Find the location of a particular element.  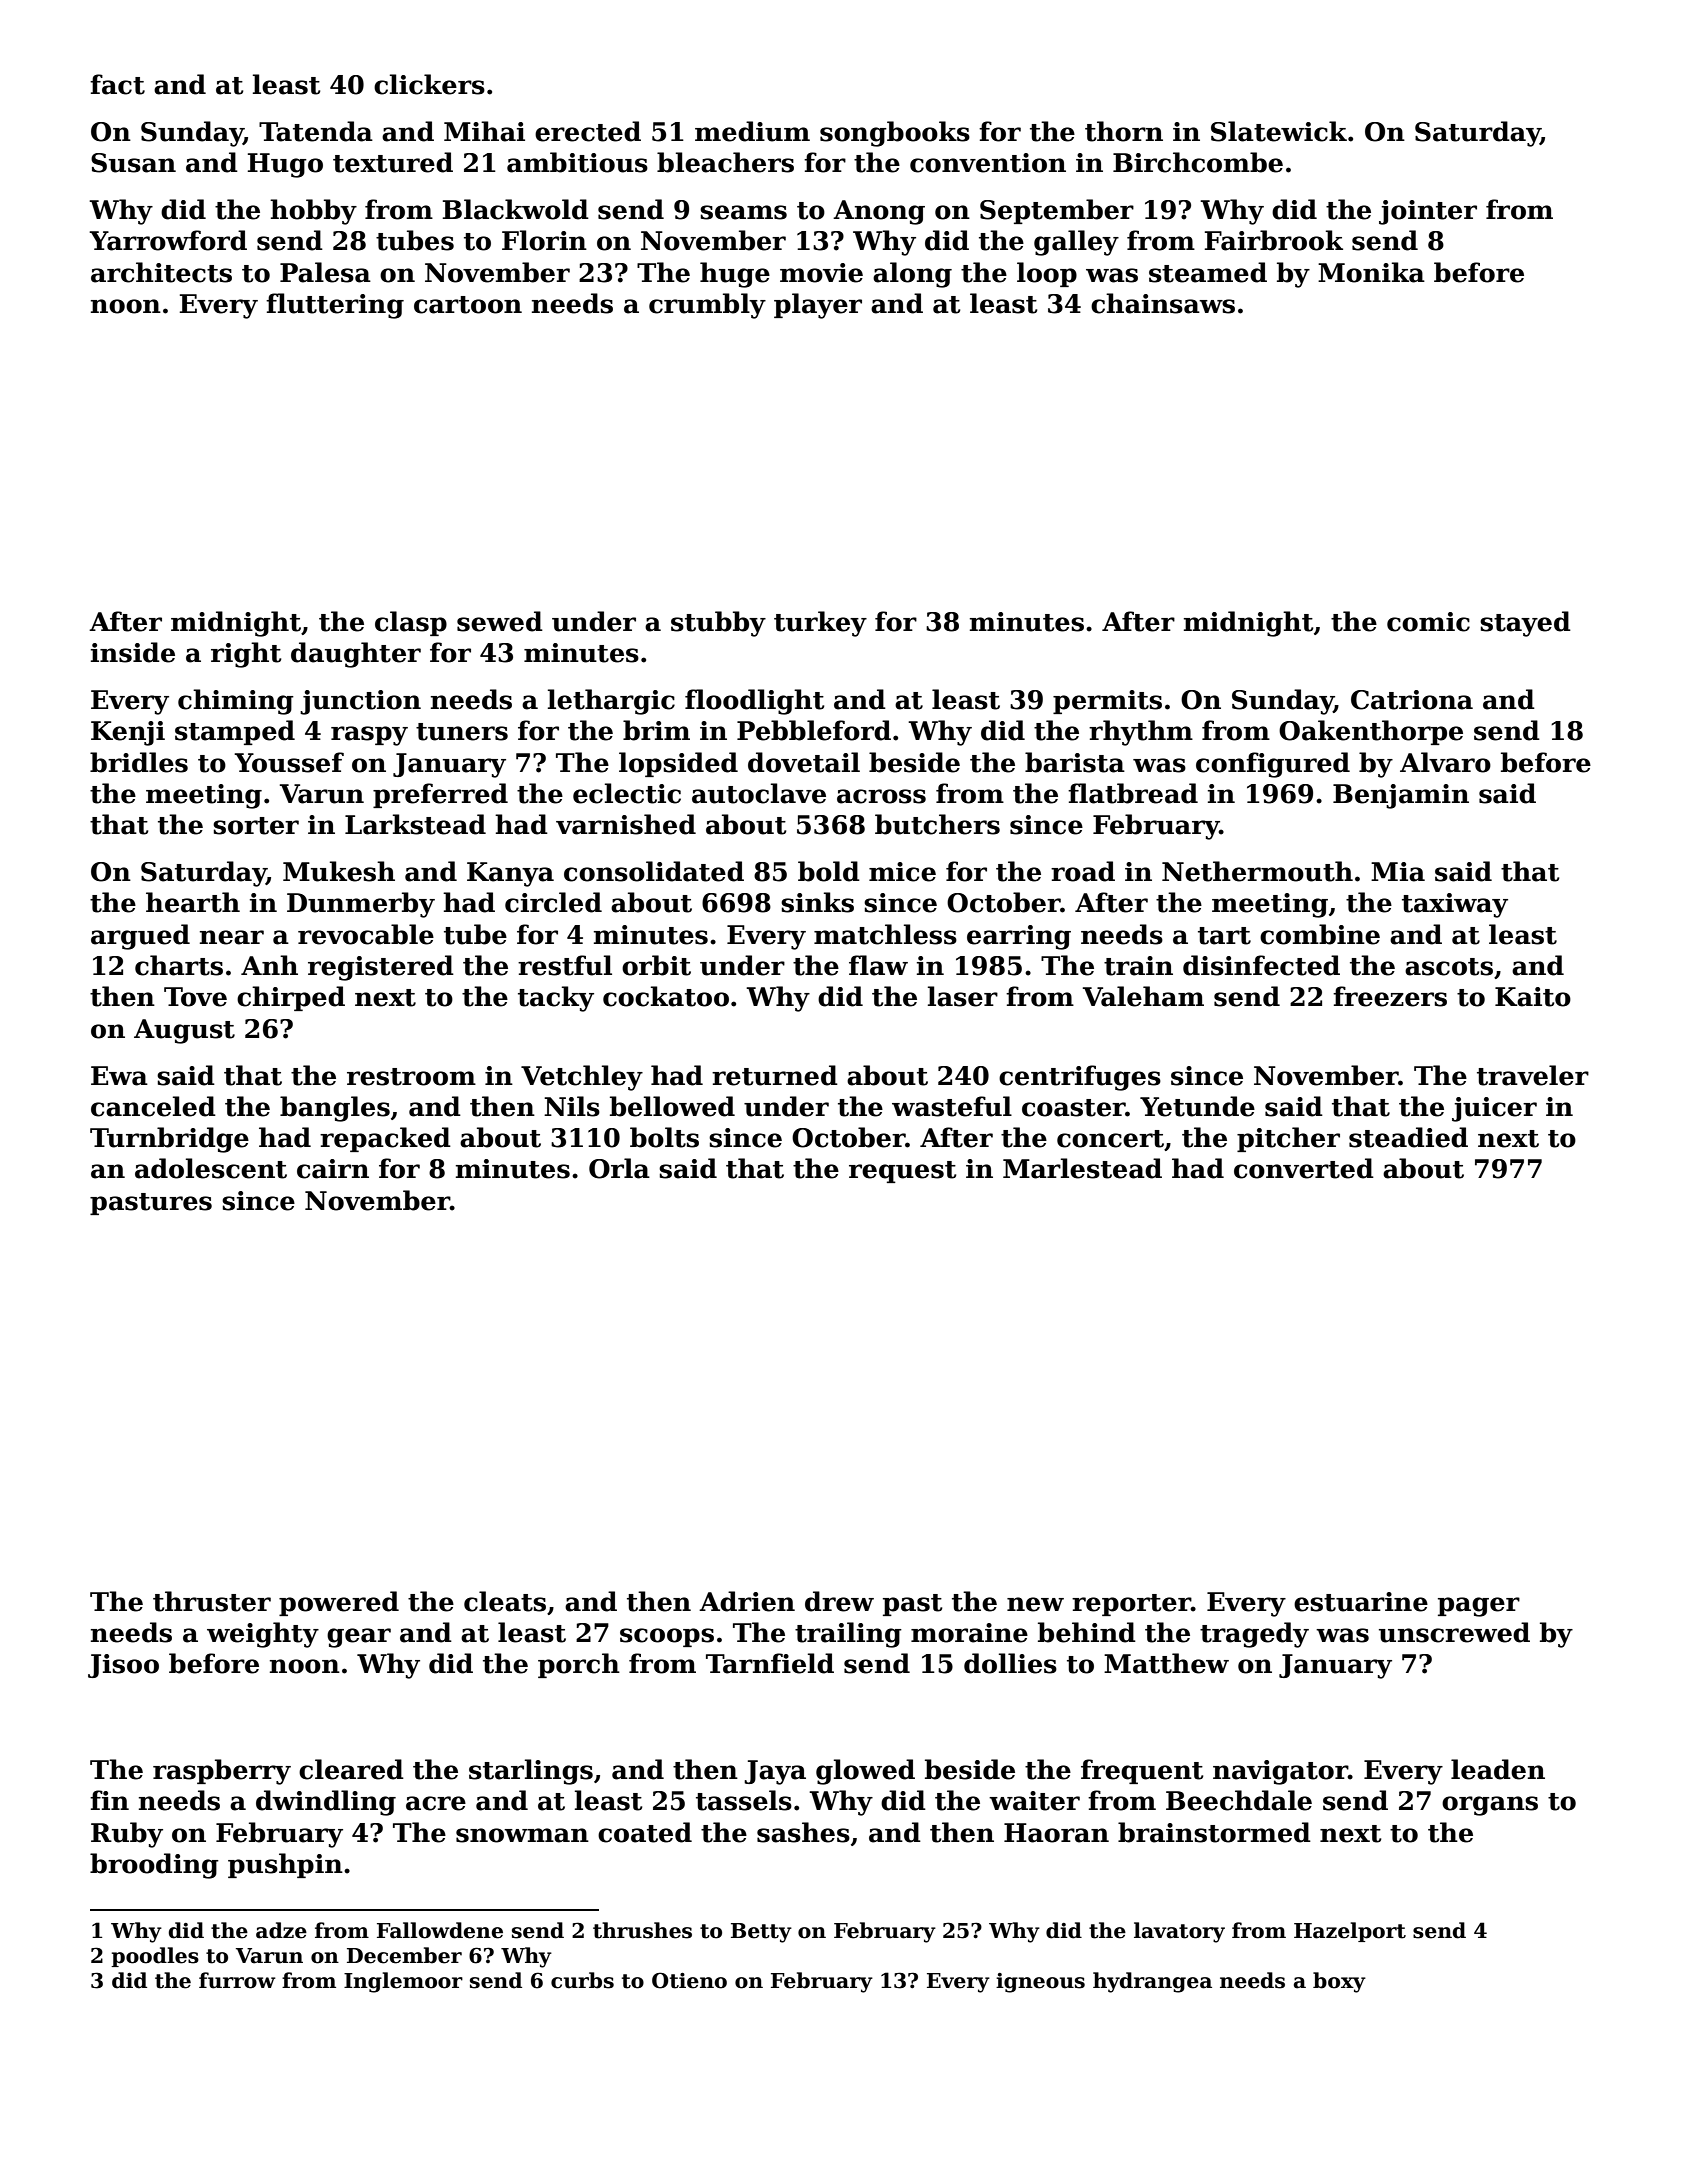

jointer is located at coordinates (1428, 212).
